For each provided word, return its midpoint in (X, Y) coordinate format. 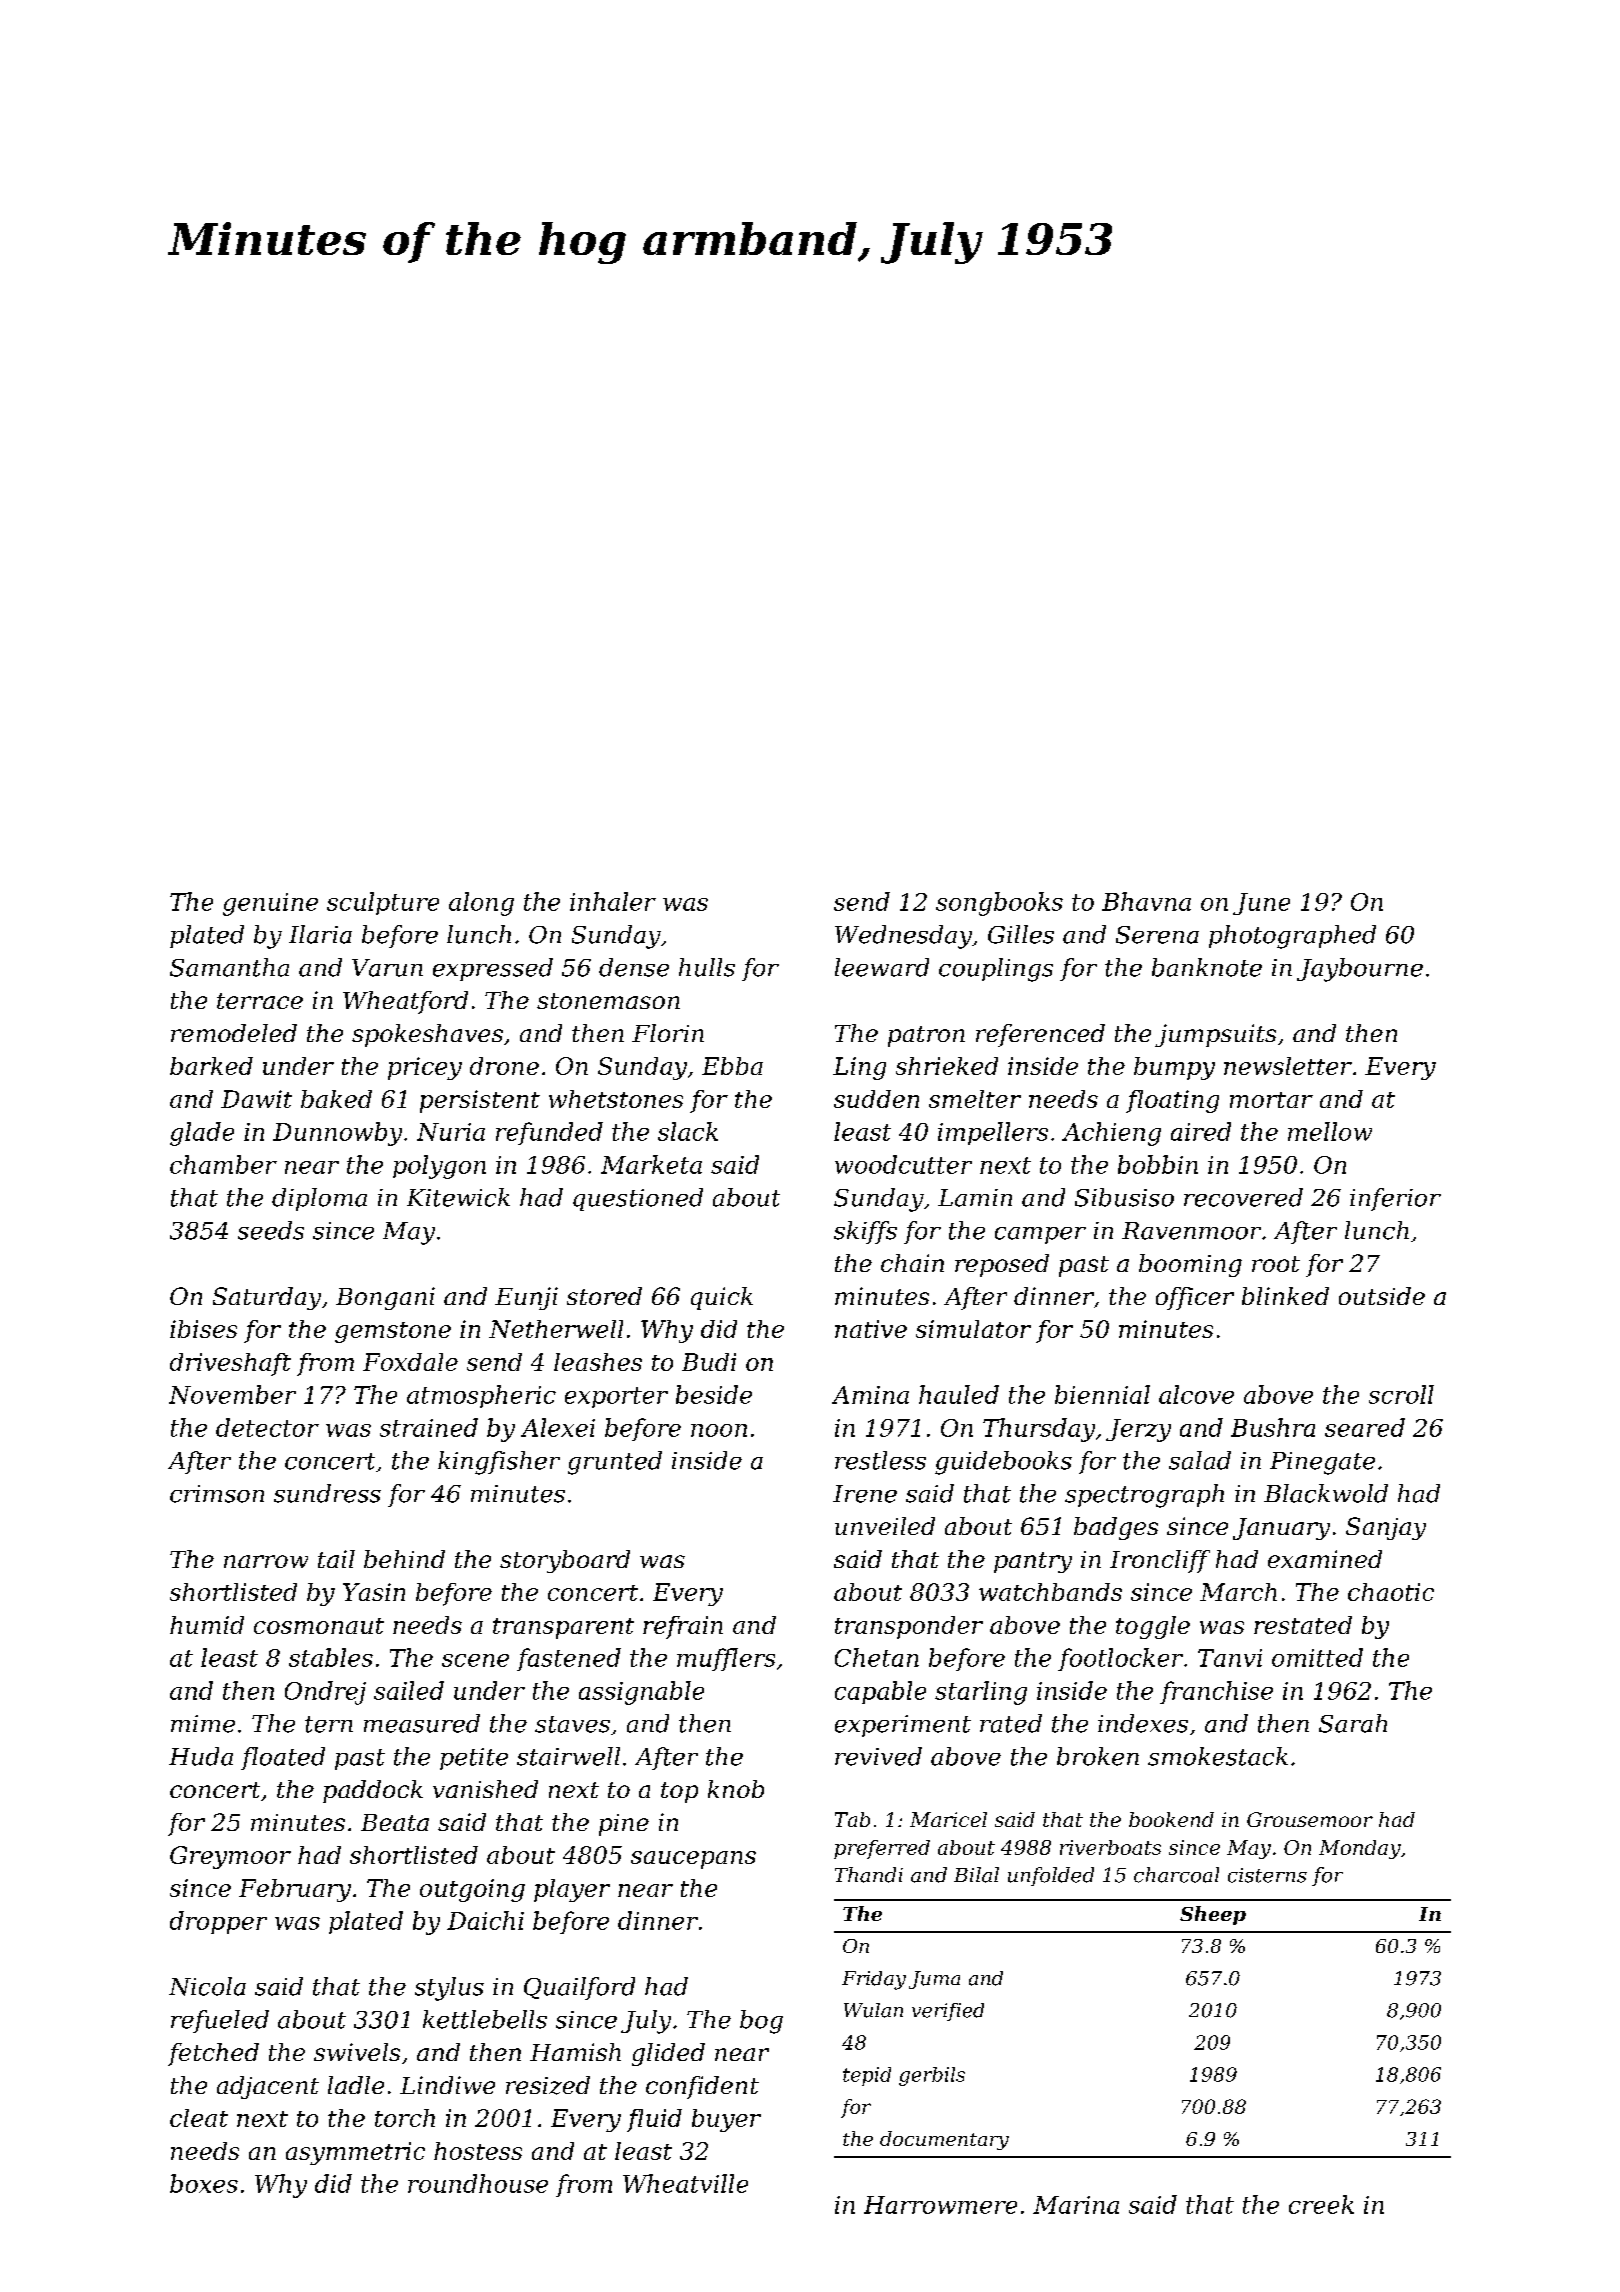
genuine (270, 904)
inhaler (613, 901)
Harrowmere (940, 2205)
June (1261, 904)
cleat (199, 2118)
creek (1321, 2204)
